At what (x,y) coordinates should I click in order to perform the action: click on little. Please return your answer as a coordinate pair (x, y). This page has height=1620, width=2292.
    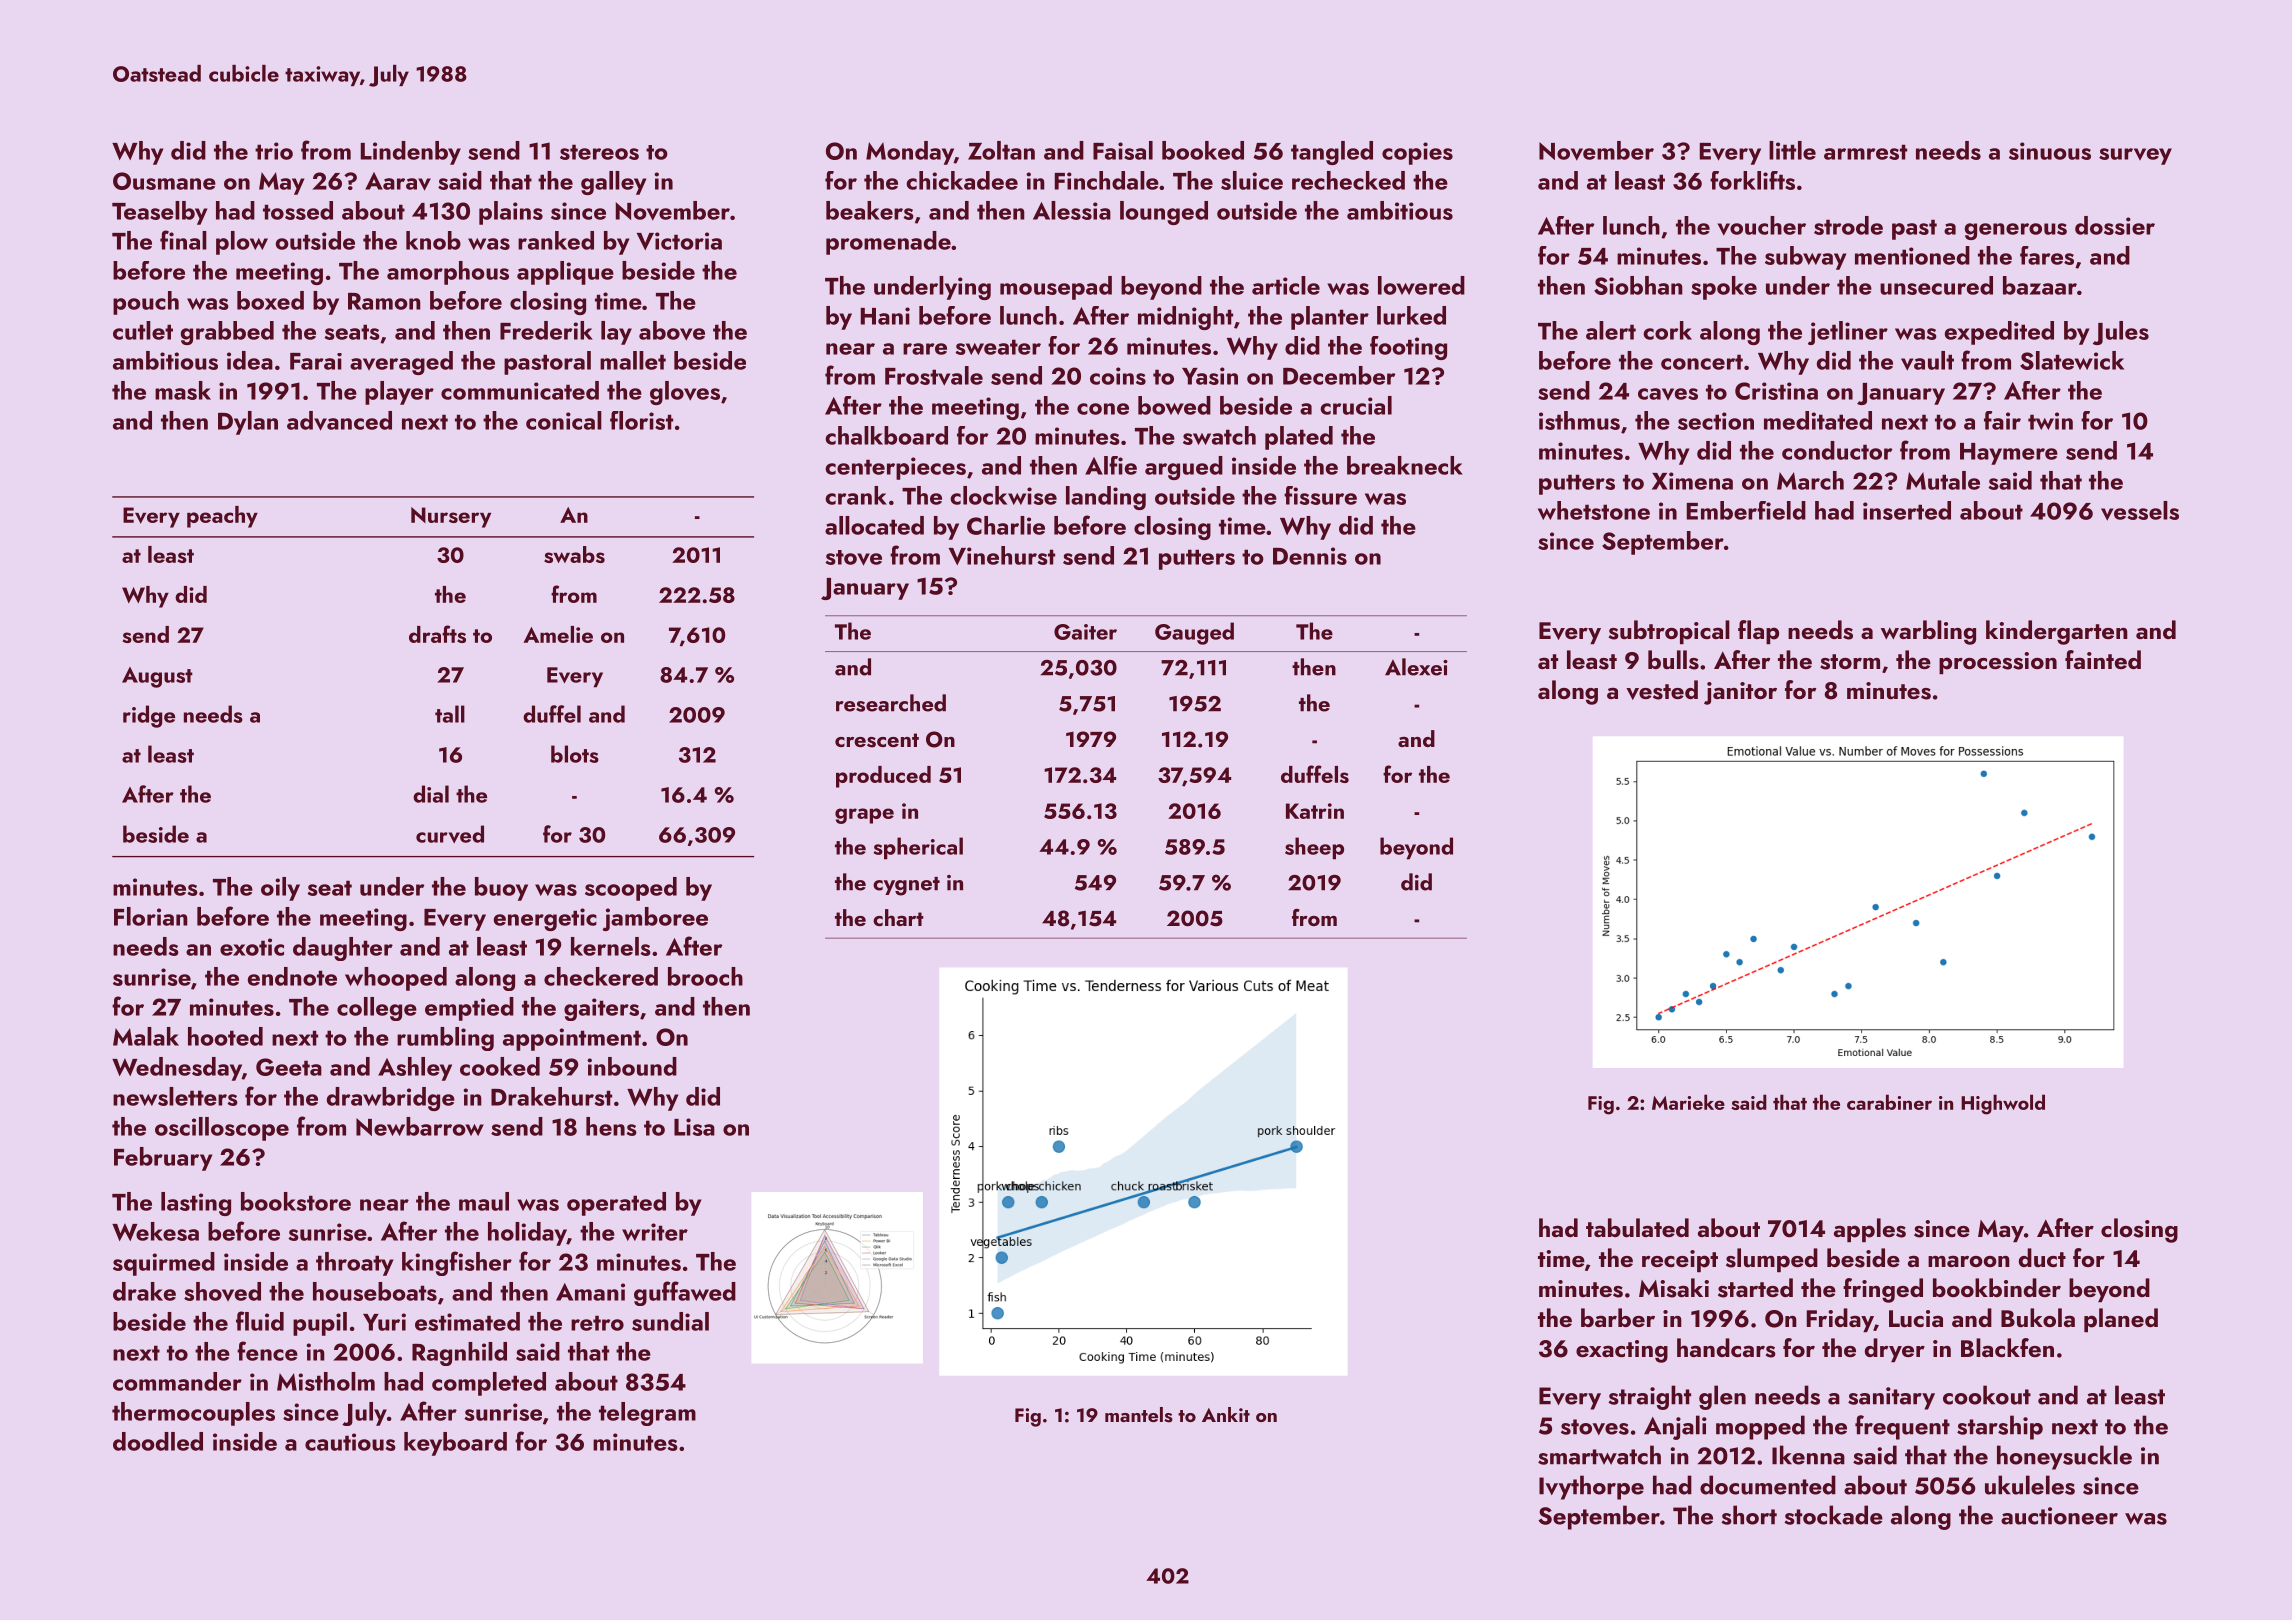
    Looking at the image, I should click on (1792, 150).
